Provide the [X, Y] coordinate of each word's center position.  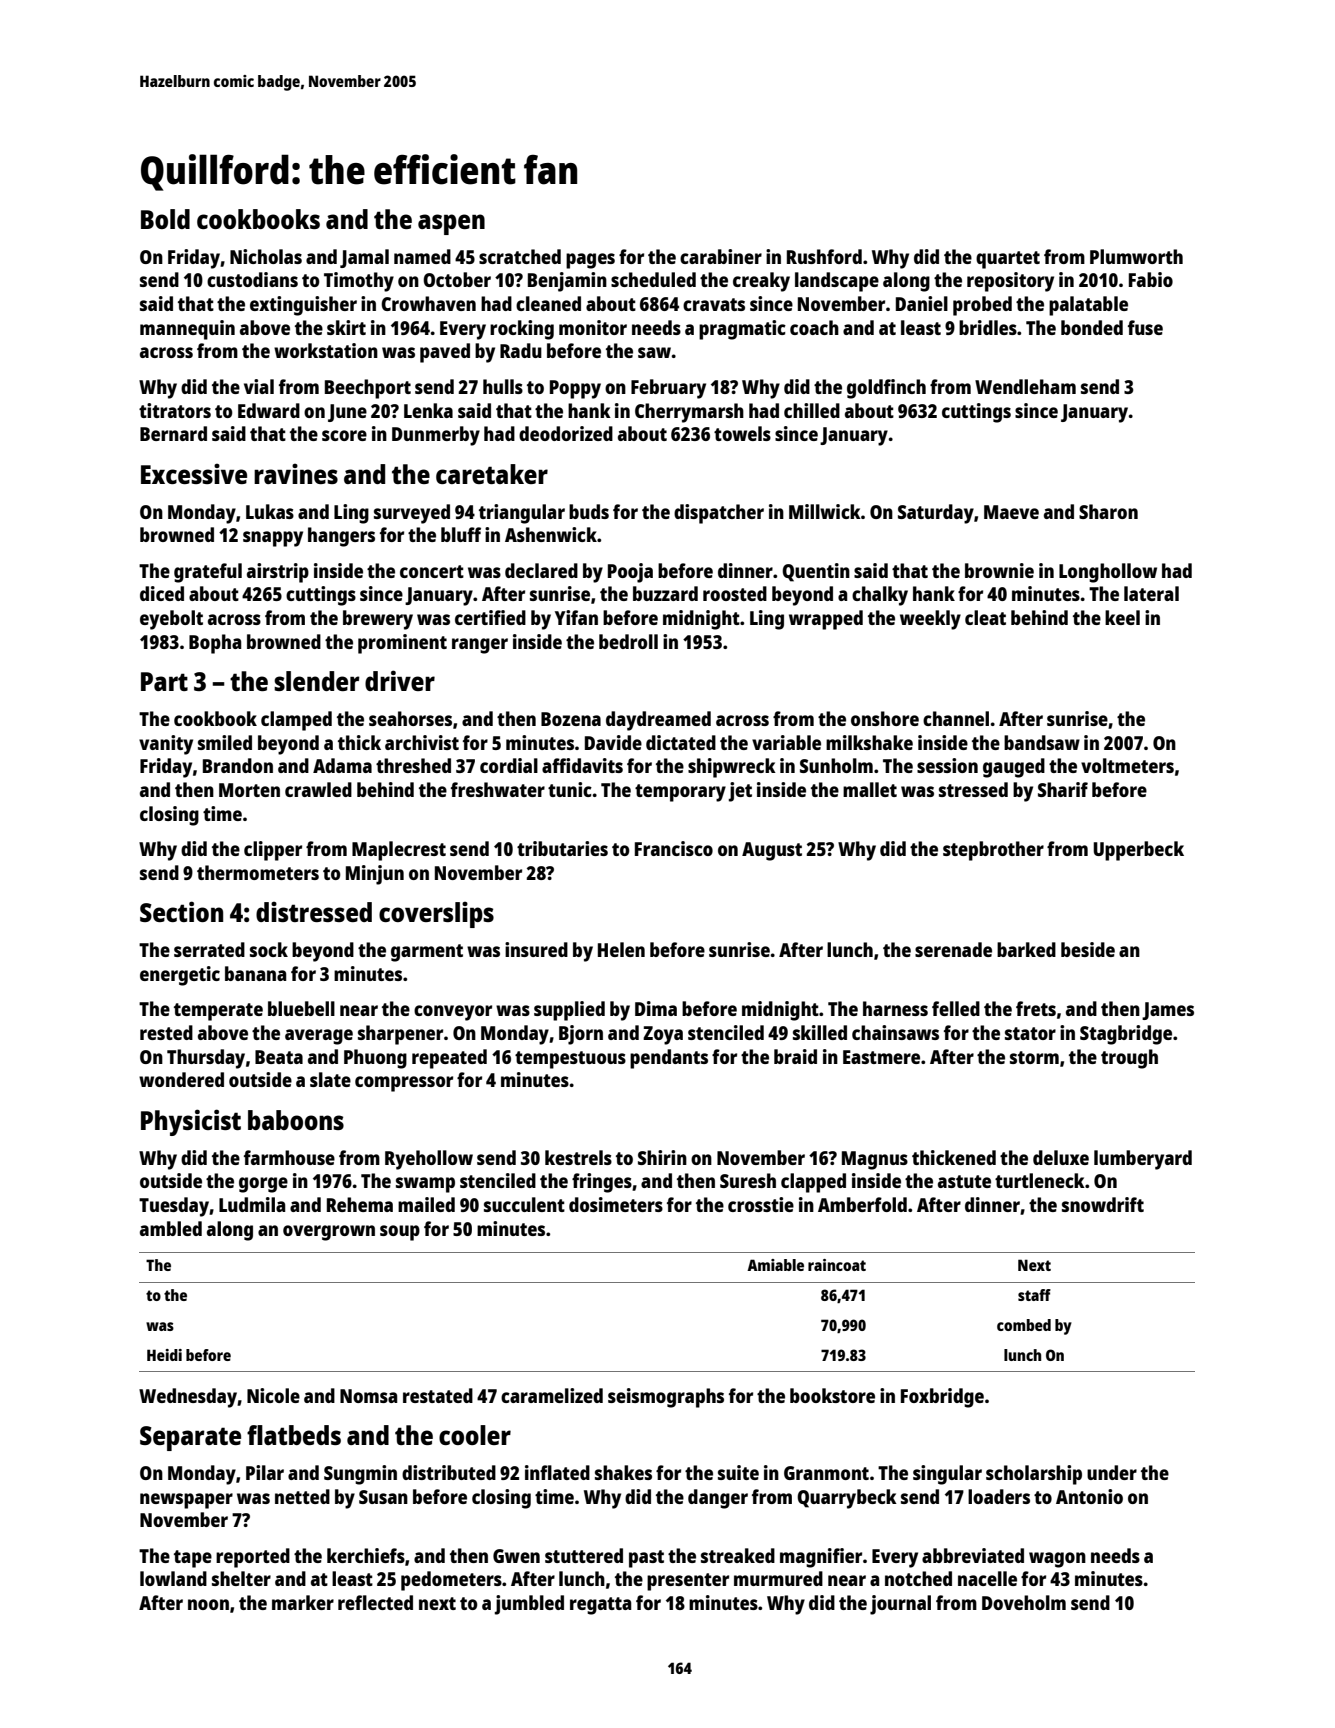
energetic [180, 976]
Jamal [364, 258]
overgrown [329, 1233]
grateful [208, 573]
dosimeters [616, 1204]
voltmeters [1127, 765]
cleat [985, 617]
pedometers [451, 1581]
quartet [1008, 260]
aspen [451, 224]
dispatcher [719, 514]
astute [964, 1181]
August [772, 851]
